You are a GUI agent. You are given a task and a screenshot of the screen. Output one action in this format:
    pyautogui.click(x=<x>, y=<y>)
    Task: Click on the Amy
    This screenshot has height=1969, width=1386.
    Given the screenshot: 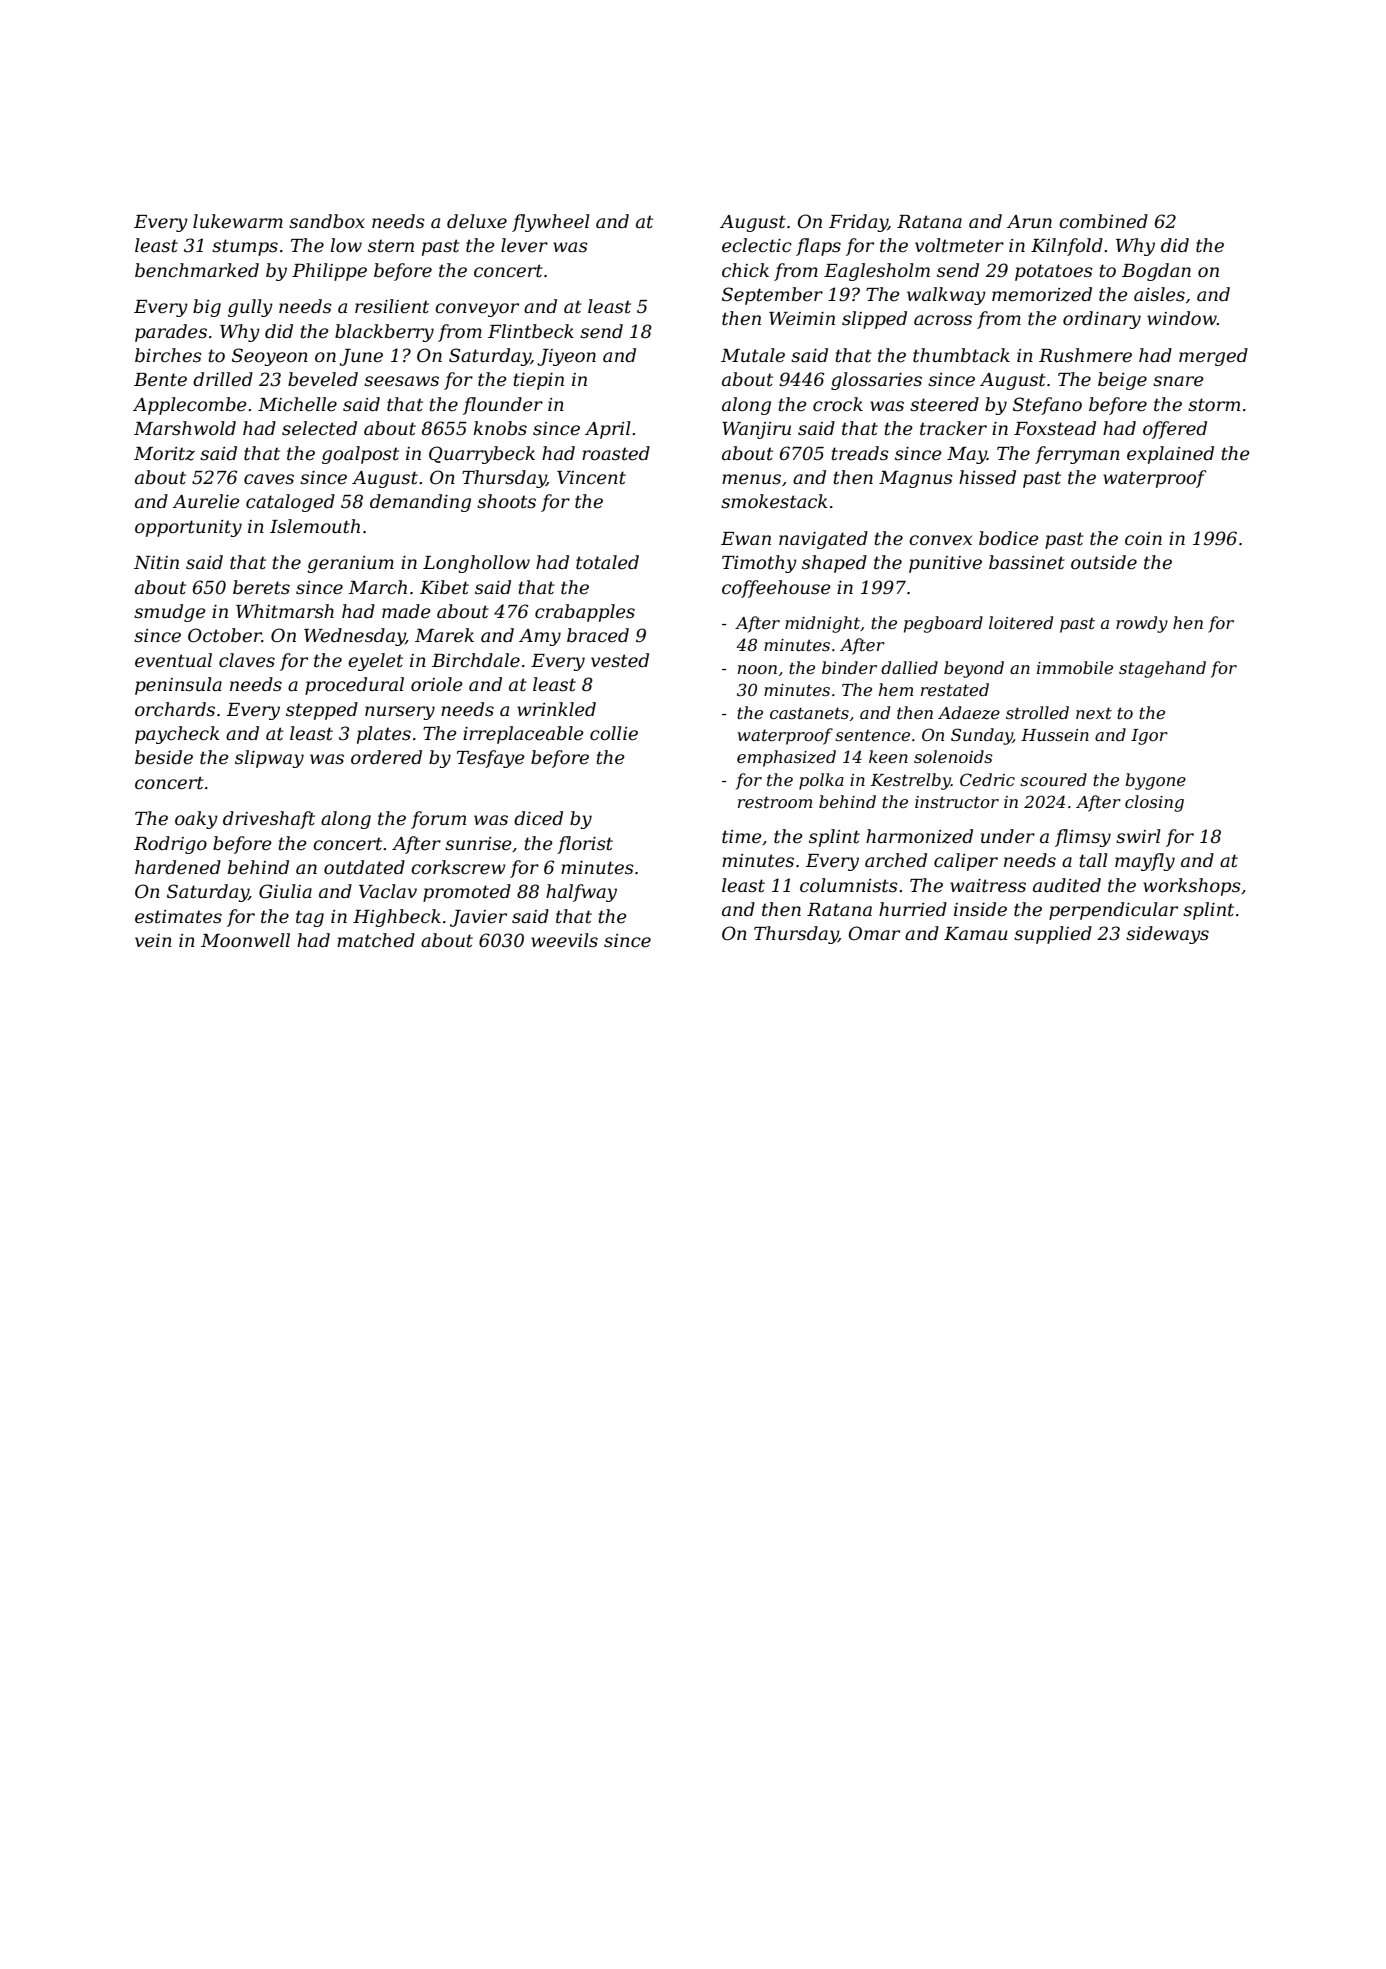 What is the action you would take?
    pyautogui.click(x=540, y=637)
